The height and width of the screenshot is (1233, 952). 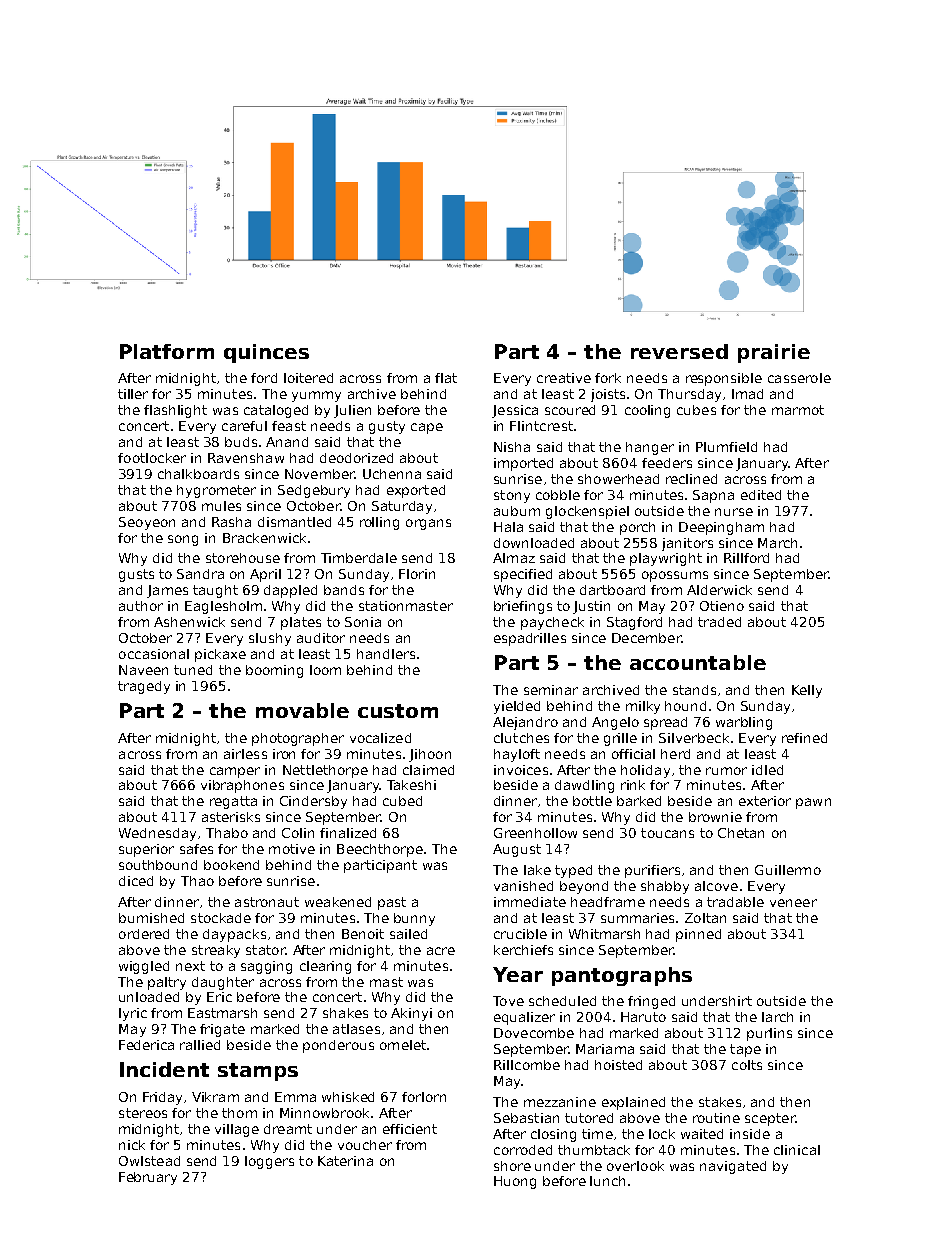 I want to click on dartboard, so click(x=612, y=590).
